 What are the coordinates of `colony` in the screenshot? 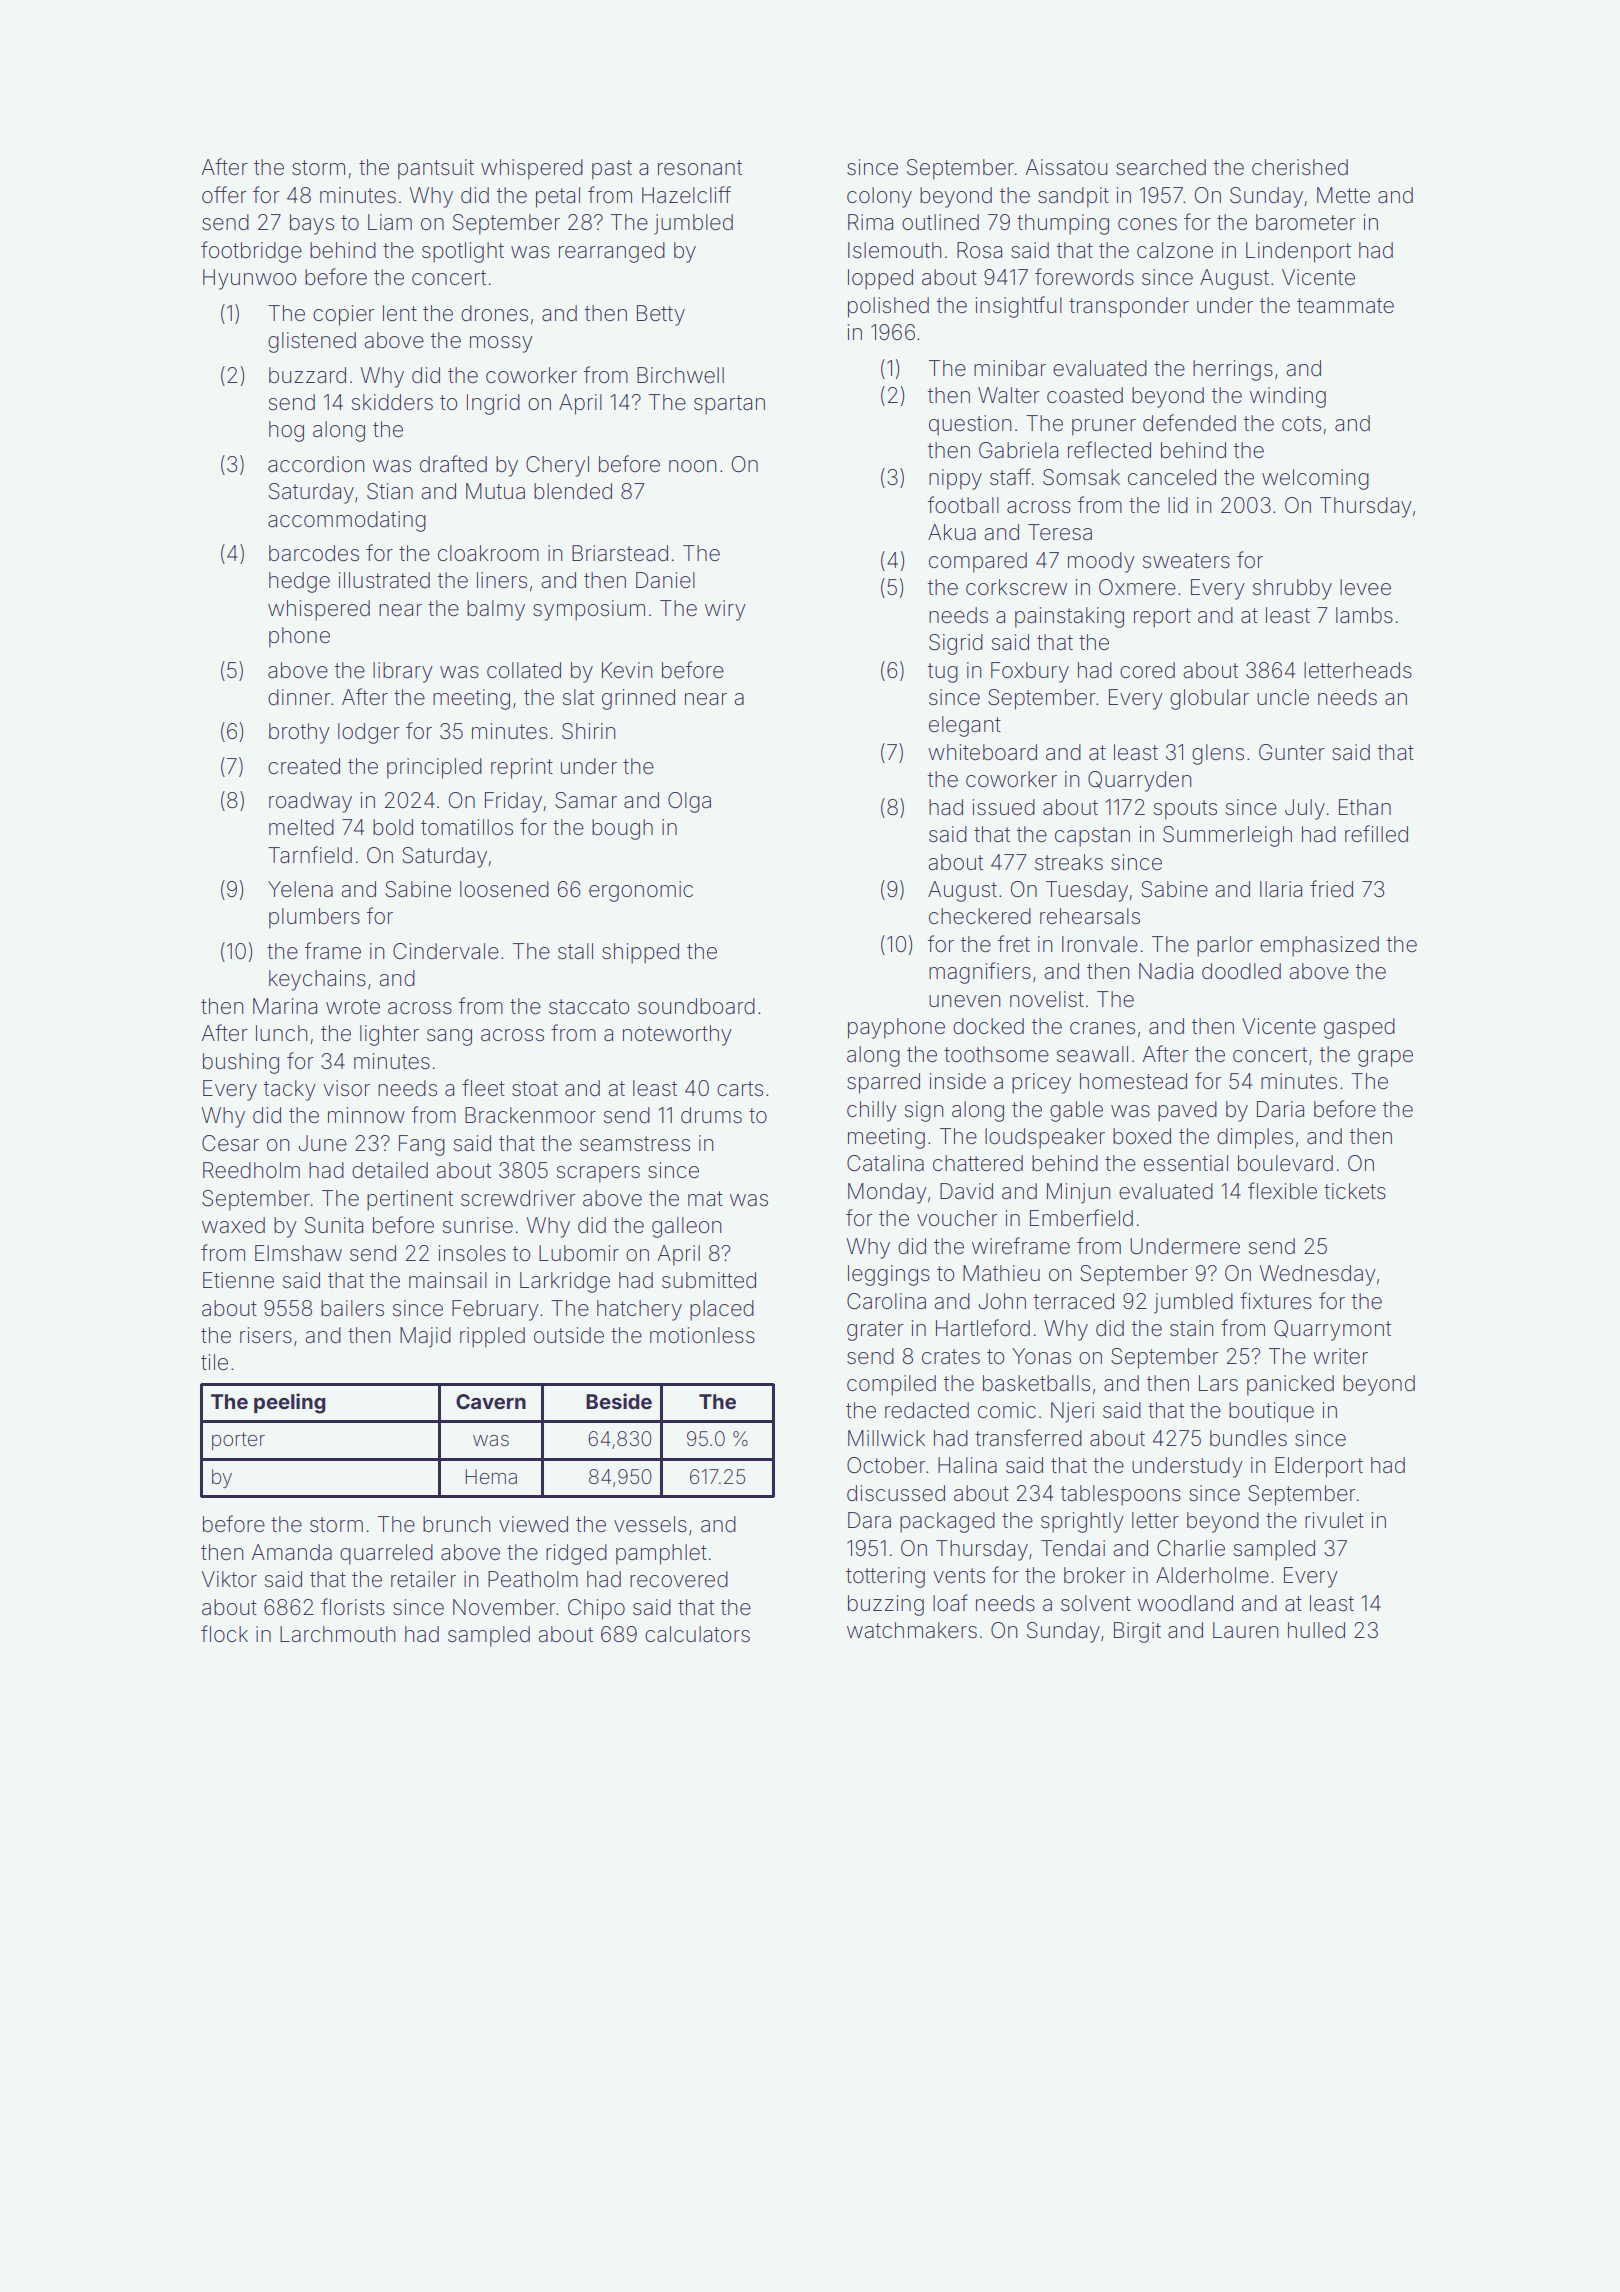 It's located at (879, 197).
